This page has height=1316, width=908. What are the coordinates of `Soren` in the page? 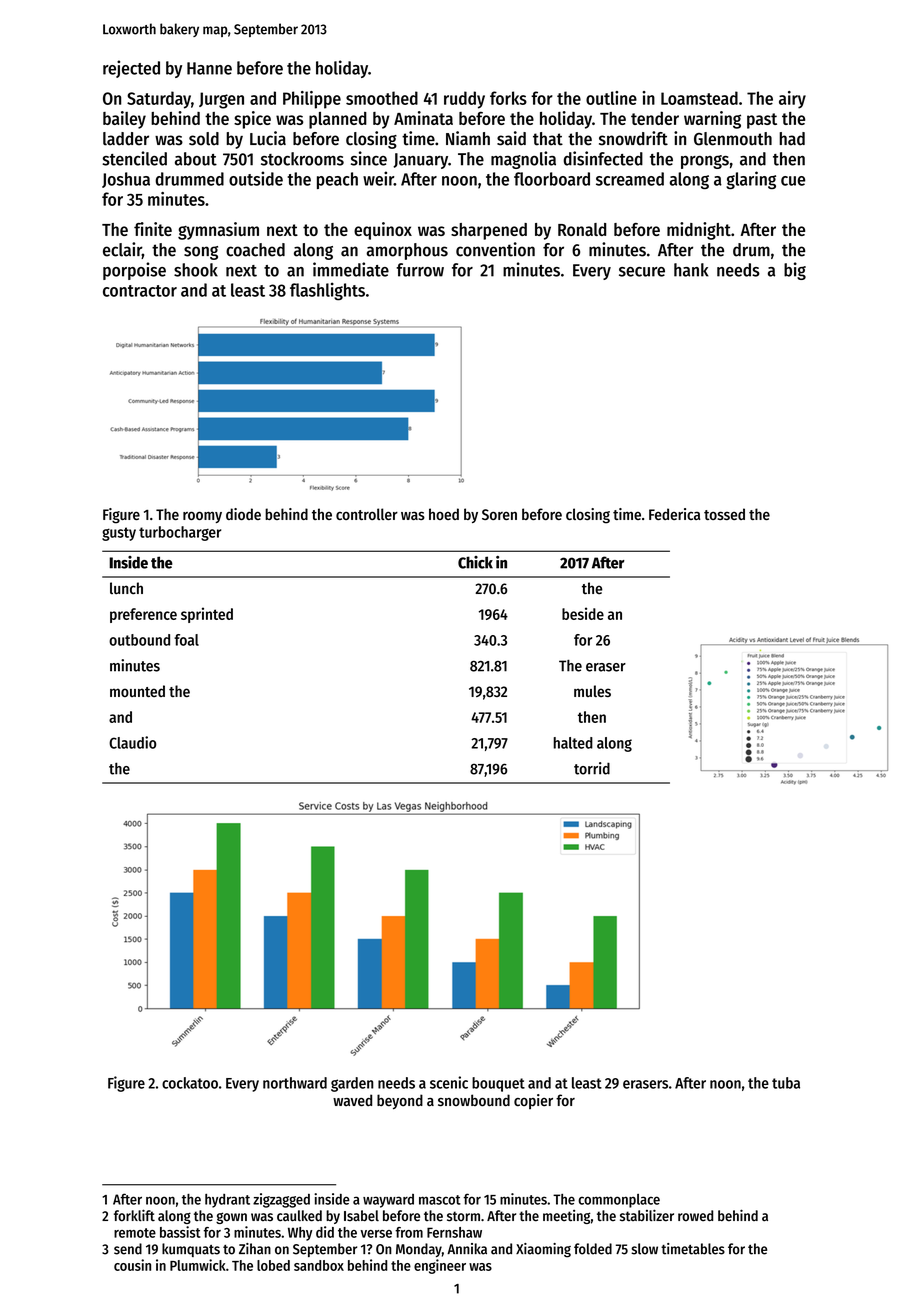 It's located at (499, 514).
